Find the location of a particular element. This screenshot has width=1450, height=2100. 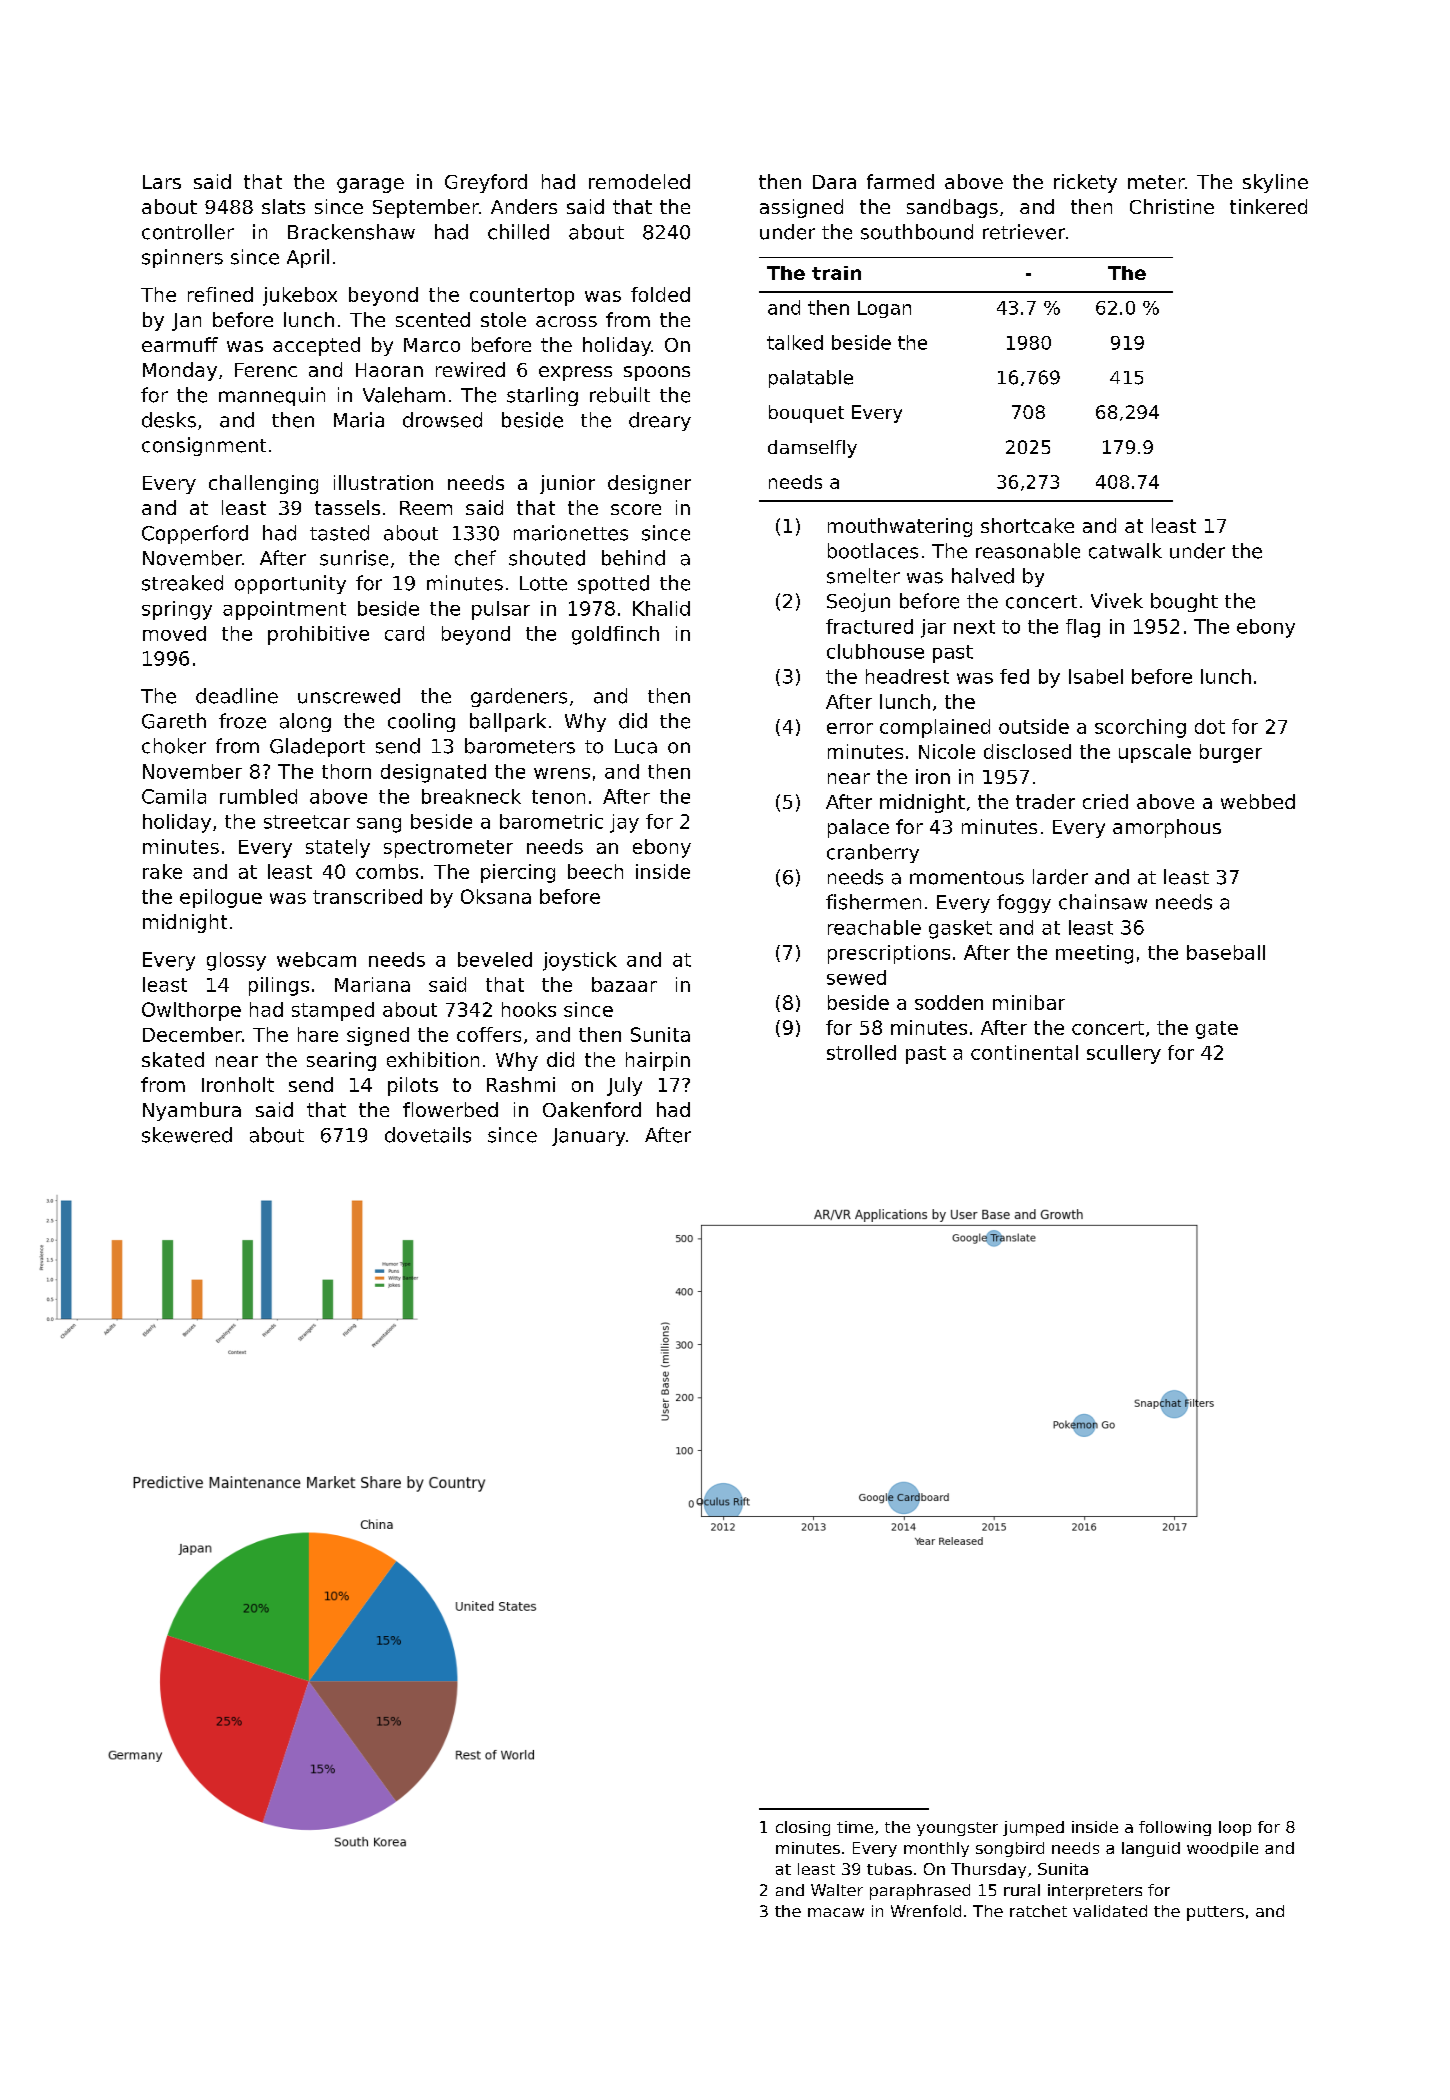

scullery is located at coordinates (1124, 1054).
